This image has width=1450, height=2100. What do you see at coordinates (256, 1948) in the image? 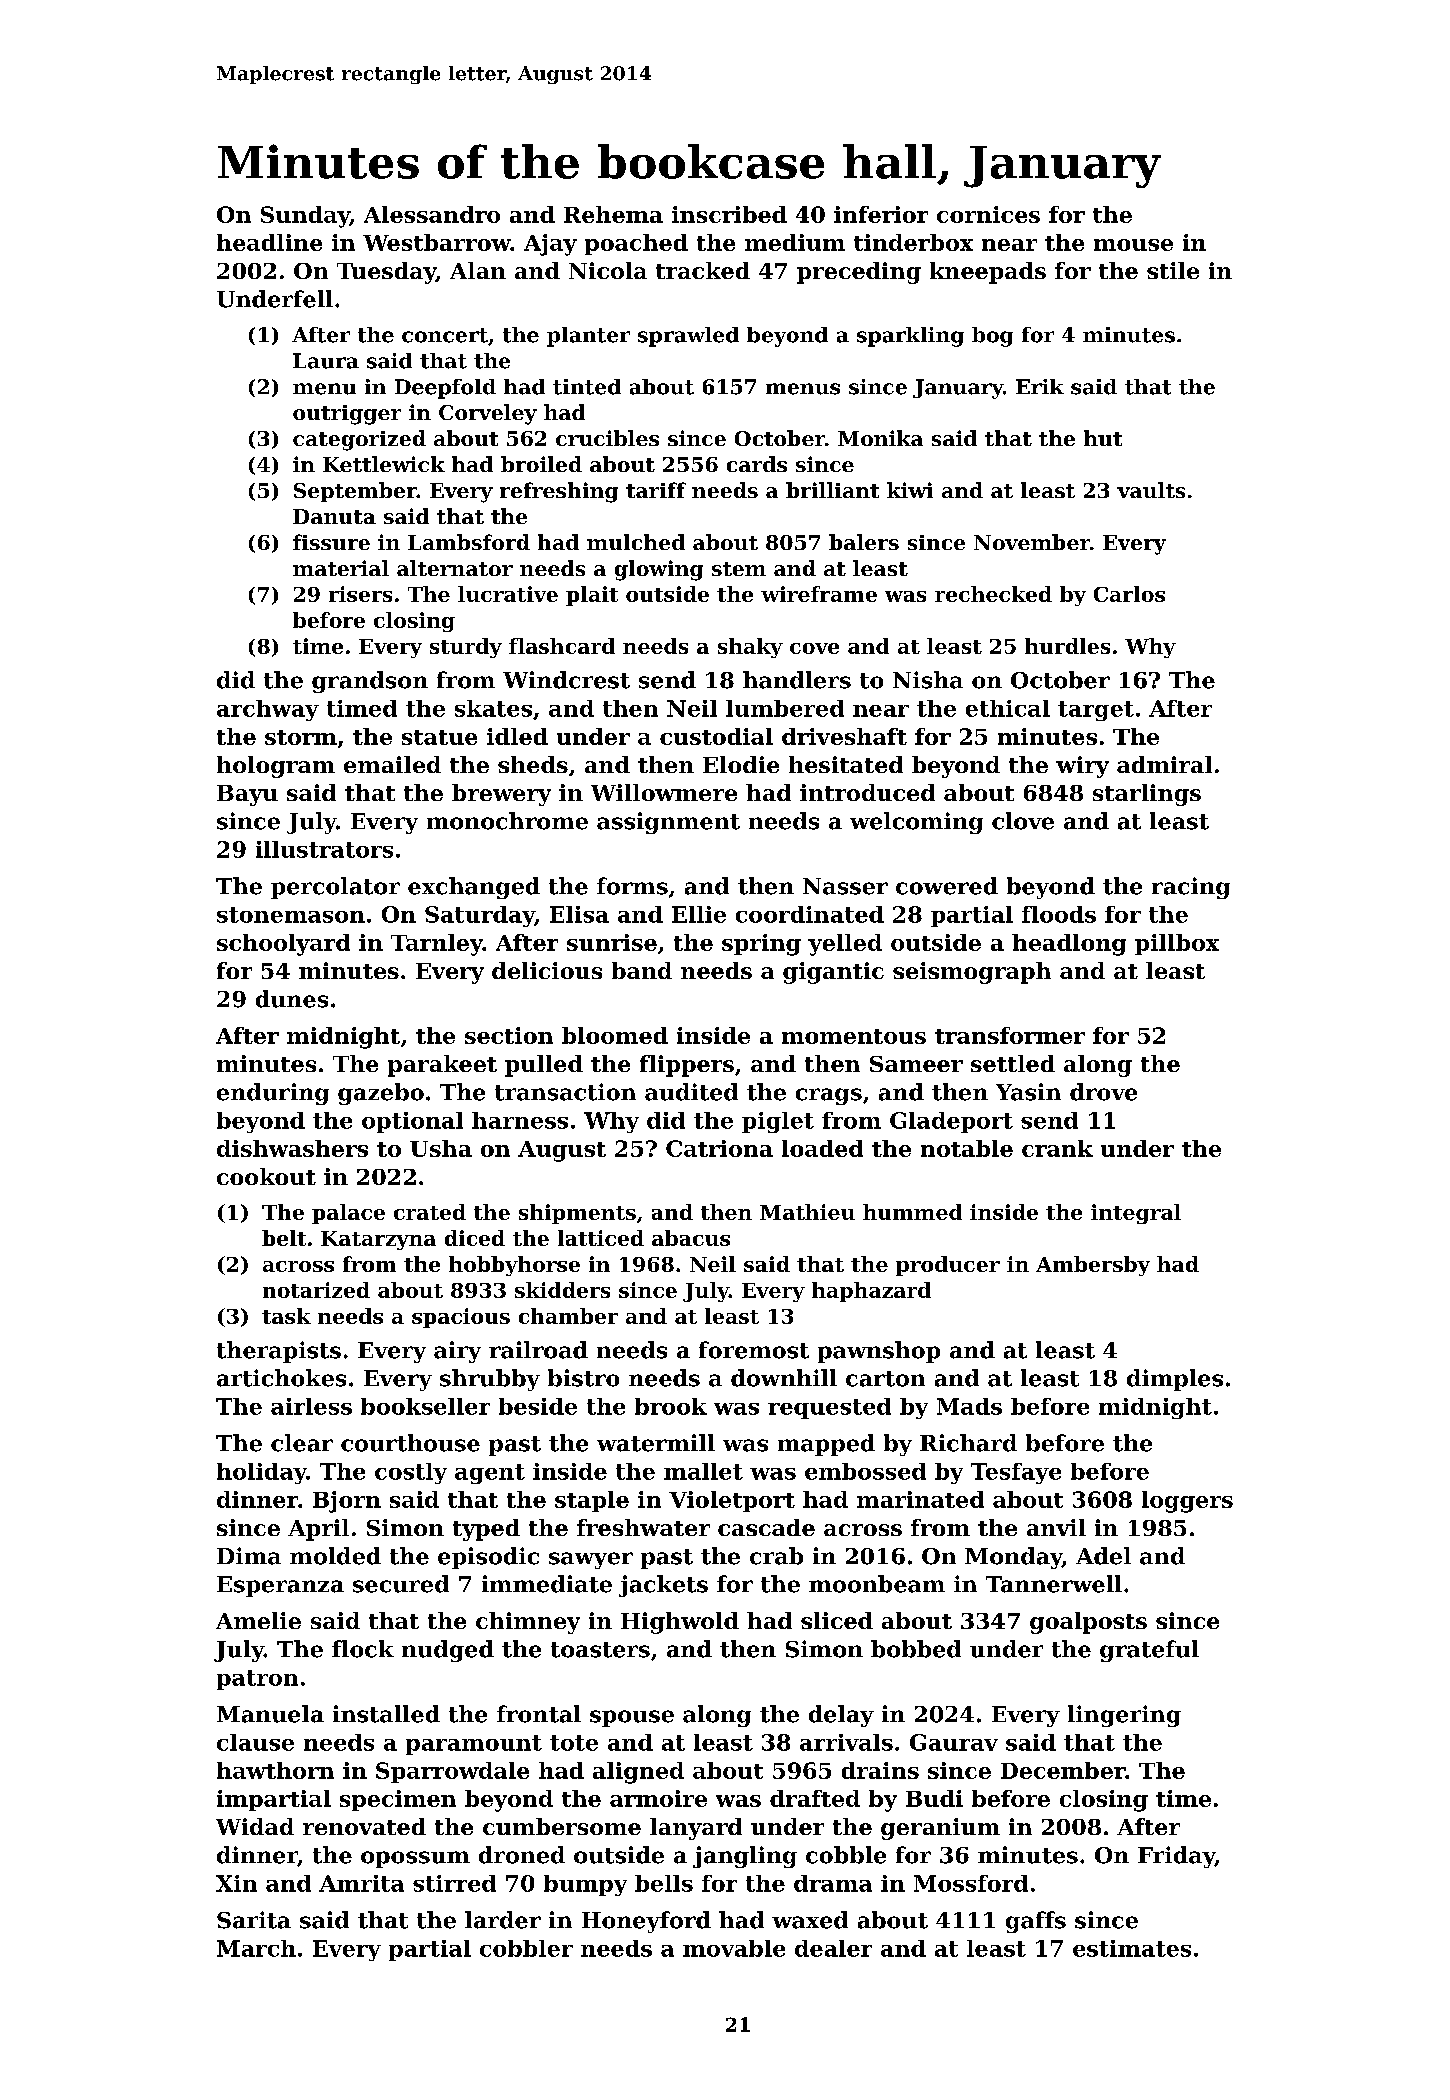
I see `March` at bounding box center [256, 1948].
